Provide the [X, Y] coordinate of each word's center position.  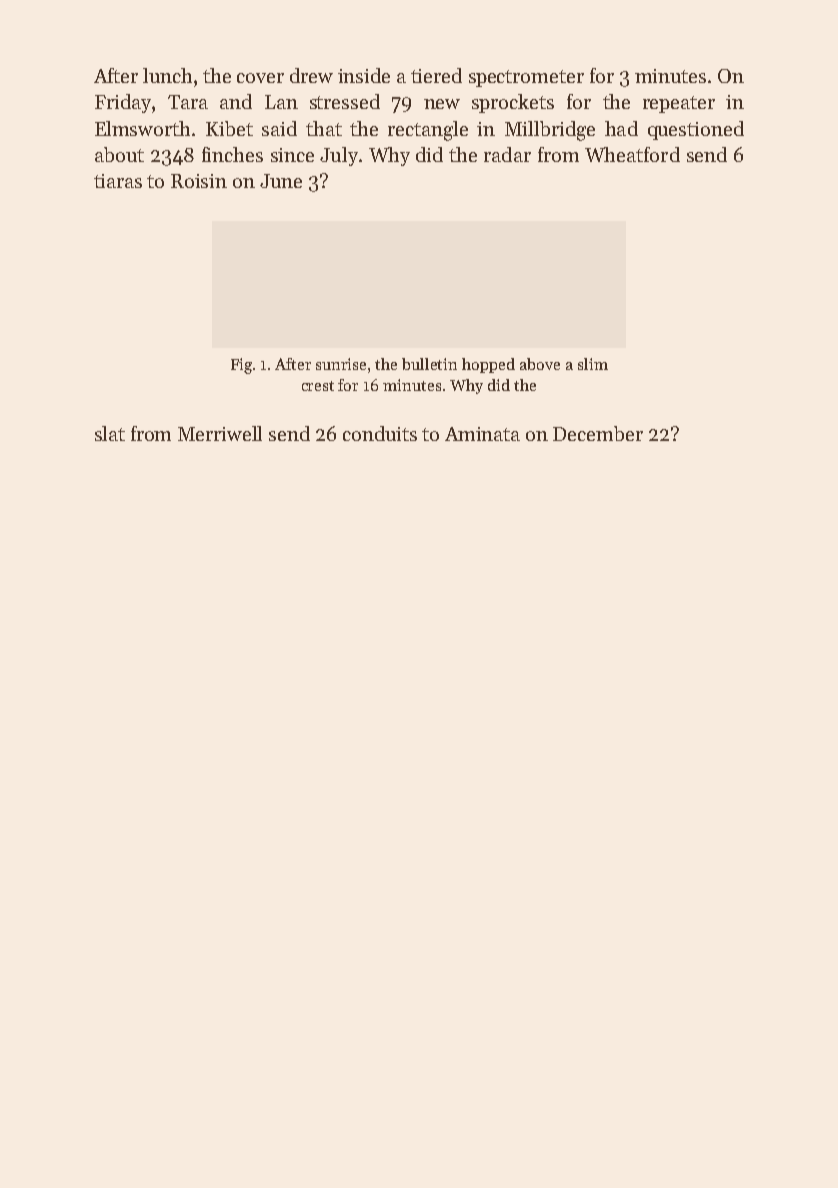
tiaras [118, 181]
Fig [241, 366]
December [598, 433]
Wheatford [632, 154]
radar [507, 154]
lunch [167, 75]
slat [110, 433]
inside [364, 75]
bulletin [429, 364]
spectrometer [526, 78]
